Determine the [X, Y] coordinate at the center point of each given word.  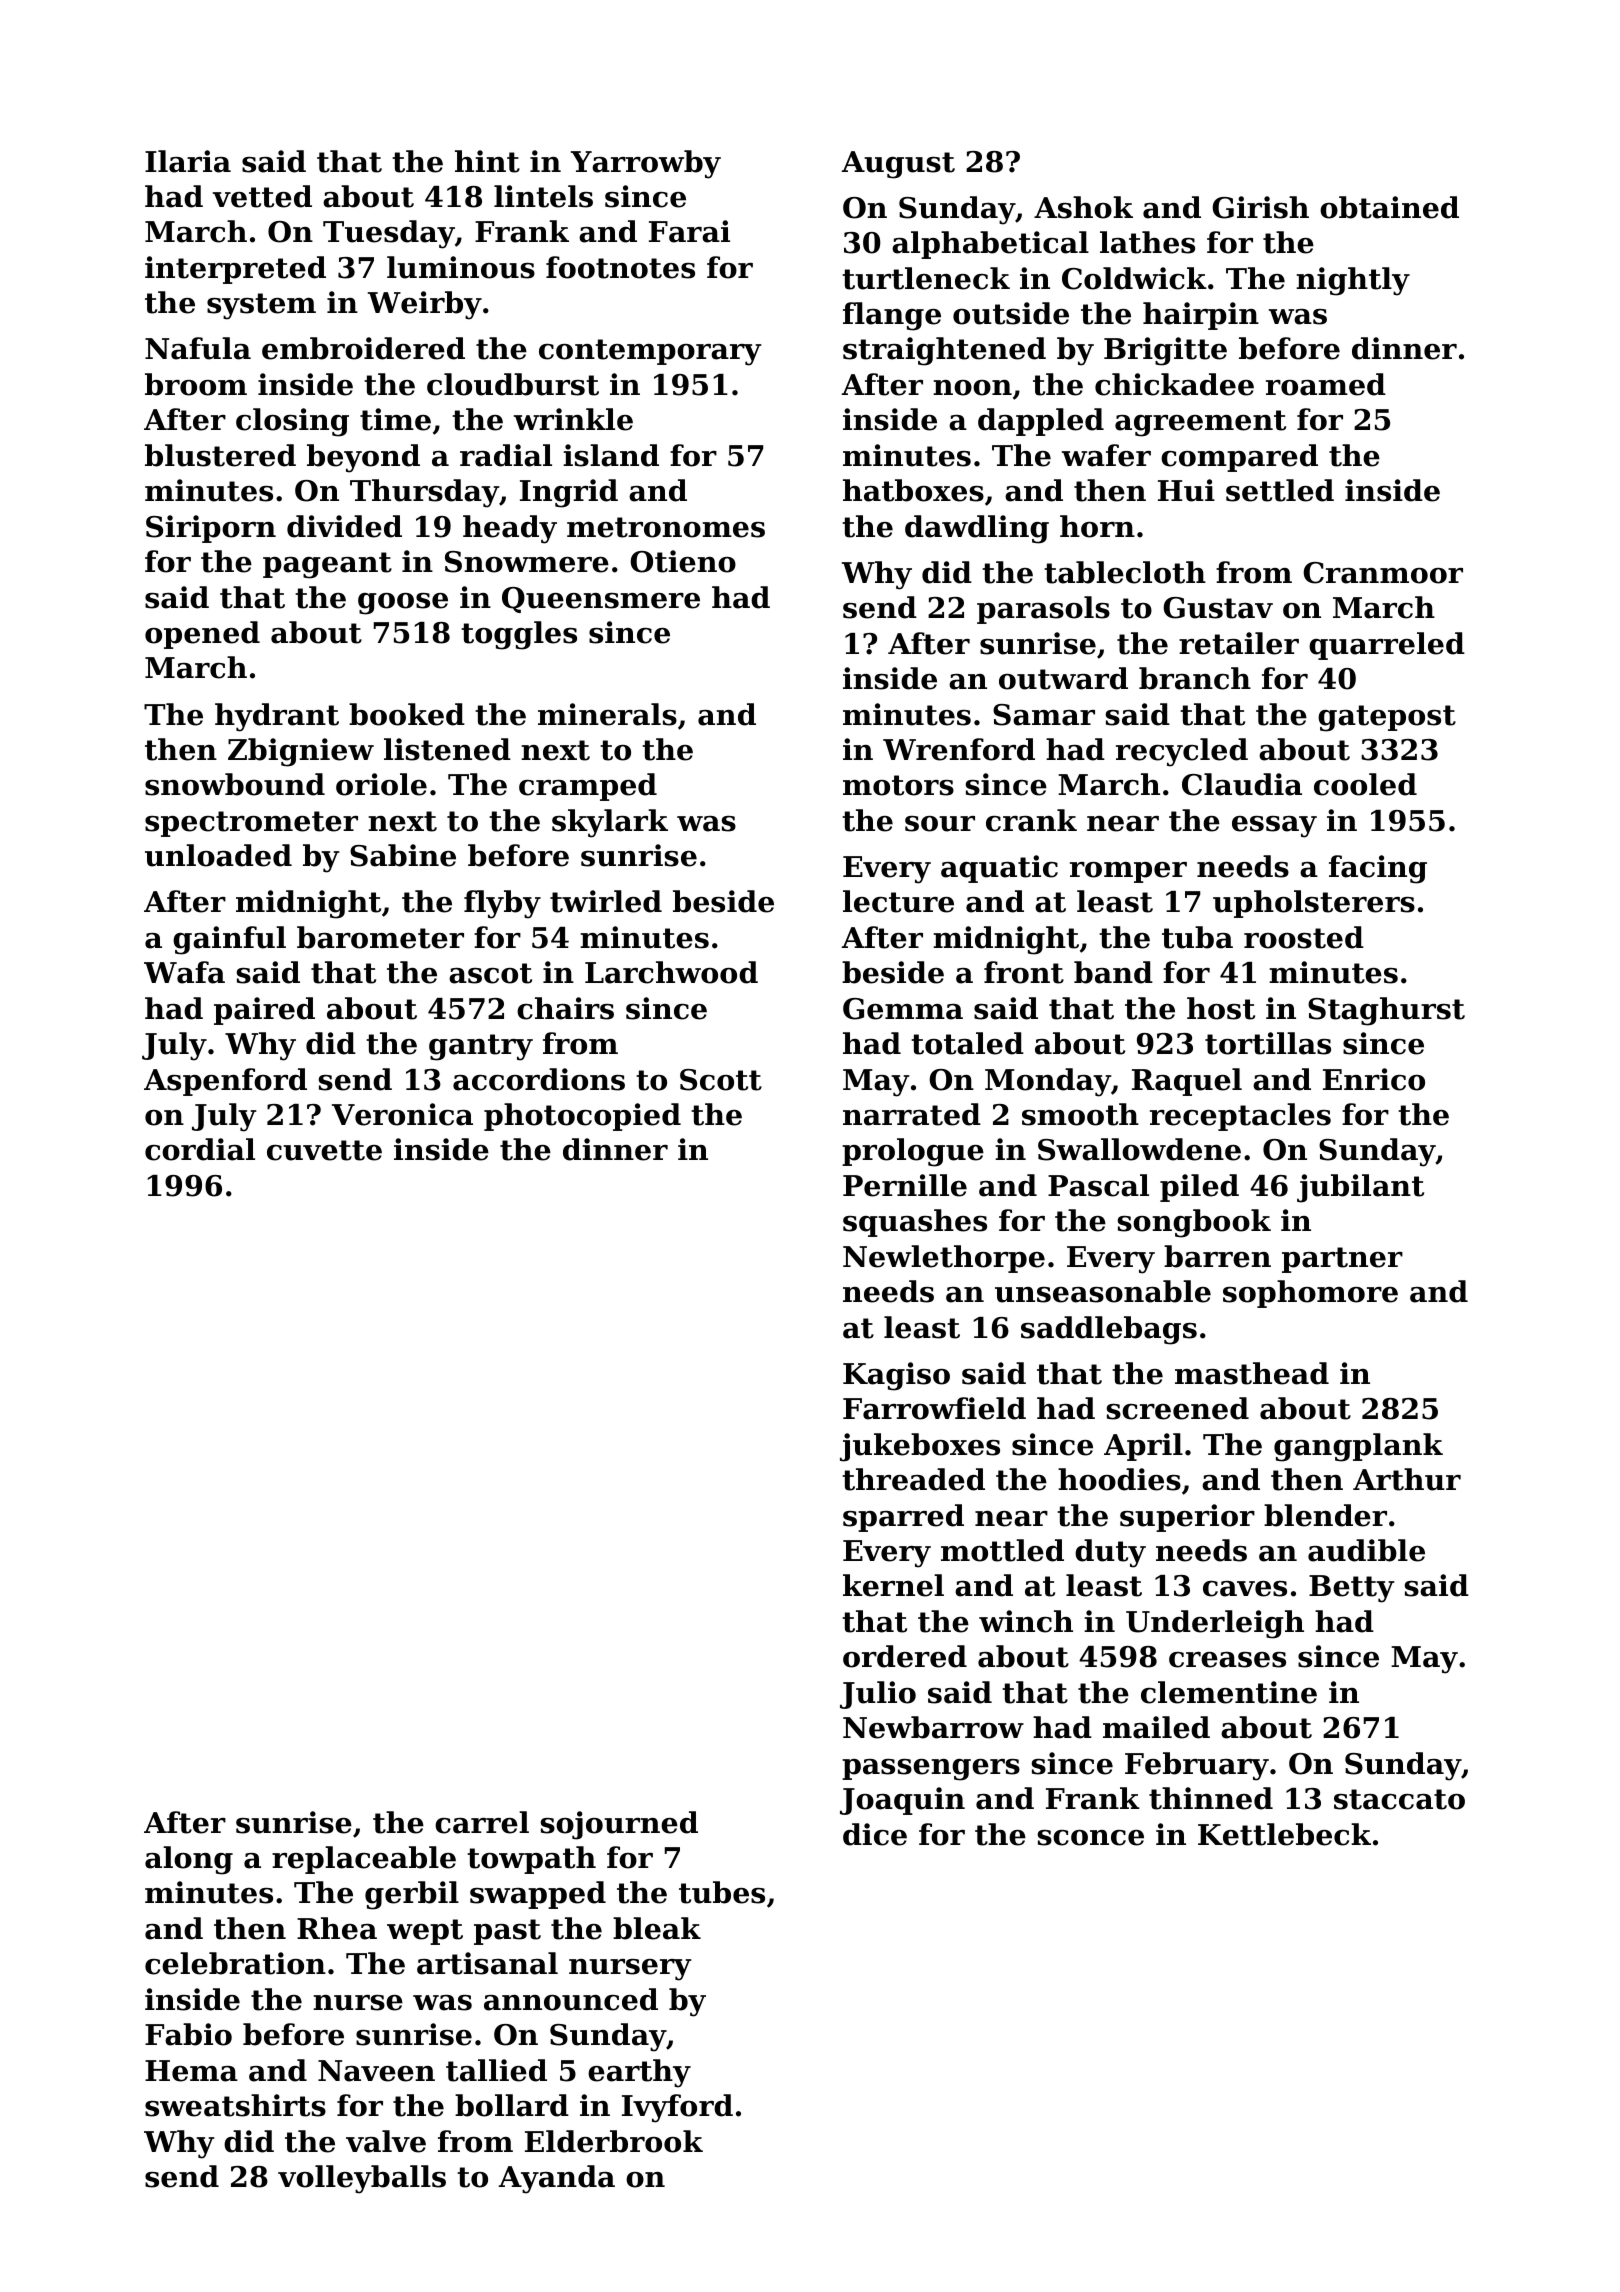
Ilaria [188, 161]
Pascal [1098, 1185]
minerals [607, 714]
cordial [200, 1149]
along [189, 1860]
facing [1378, 869]
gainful [229, 940]
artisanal [487, 1963]
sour [940, 824]
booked [407, 714]
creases [1227, 1660]
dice [875, 1834]
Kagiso [896, 1376]
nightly [1353, 281]
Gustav [1218, 608]
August [898, 165]
